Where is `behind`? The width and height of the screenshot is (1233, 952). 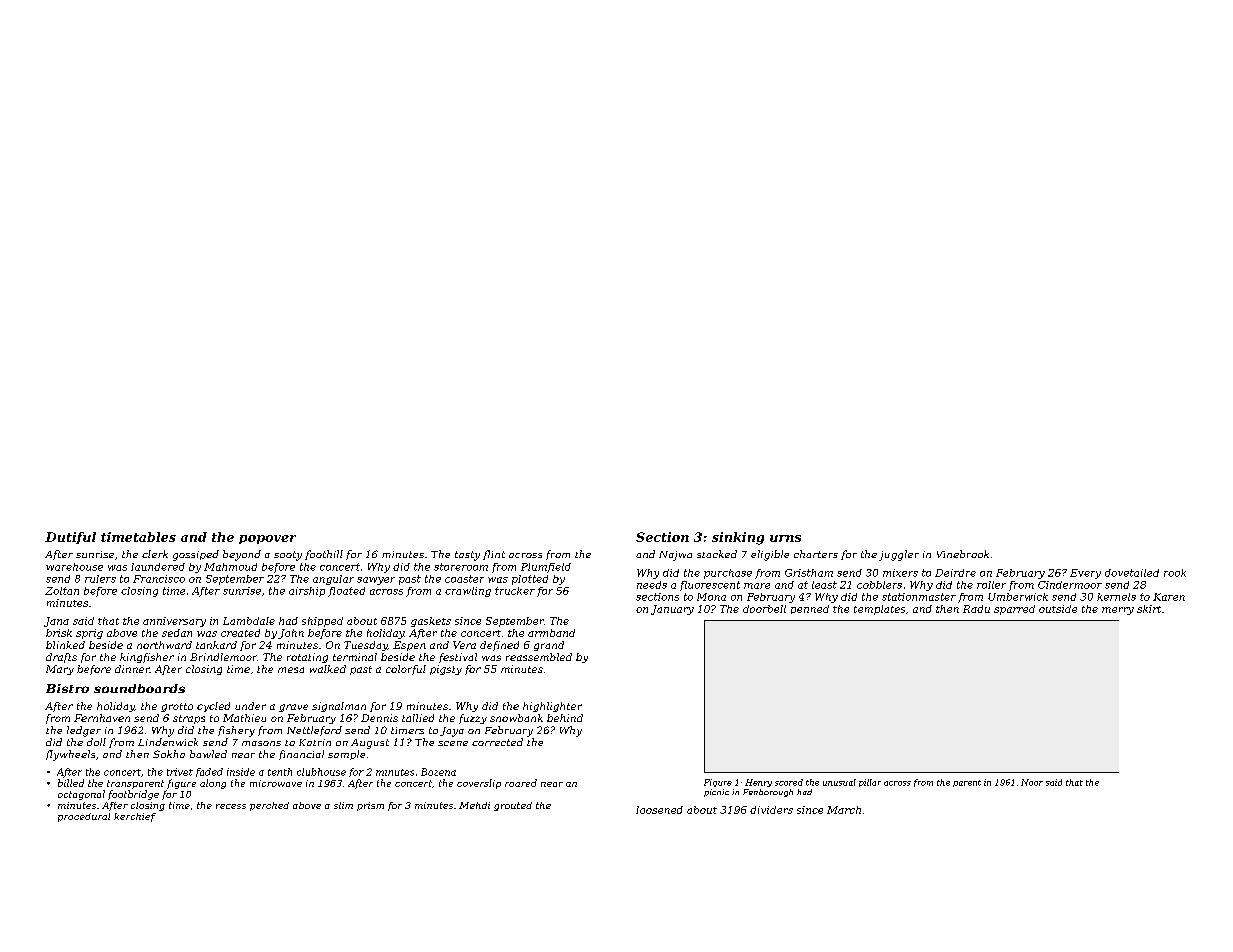 behind is located at coordinates (565, 718).
